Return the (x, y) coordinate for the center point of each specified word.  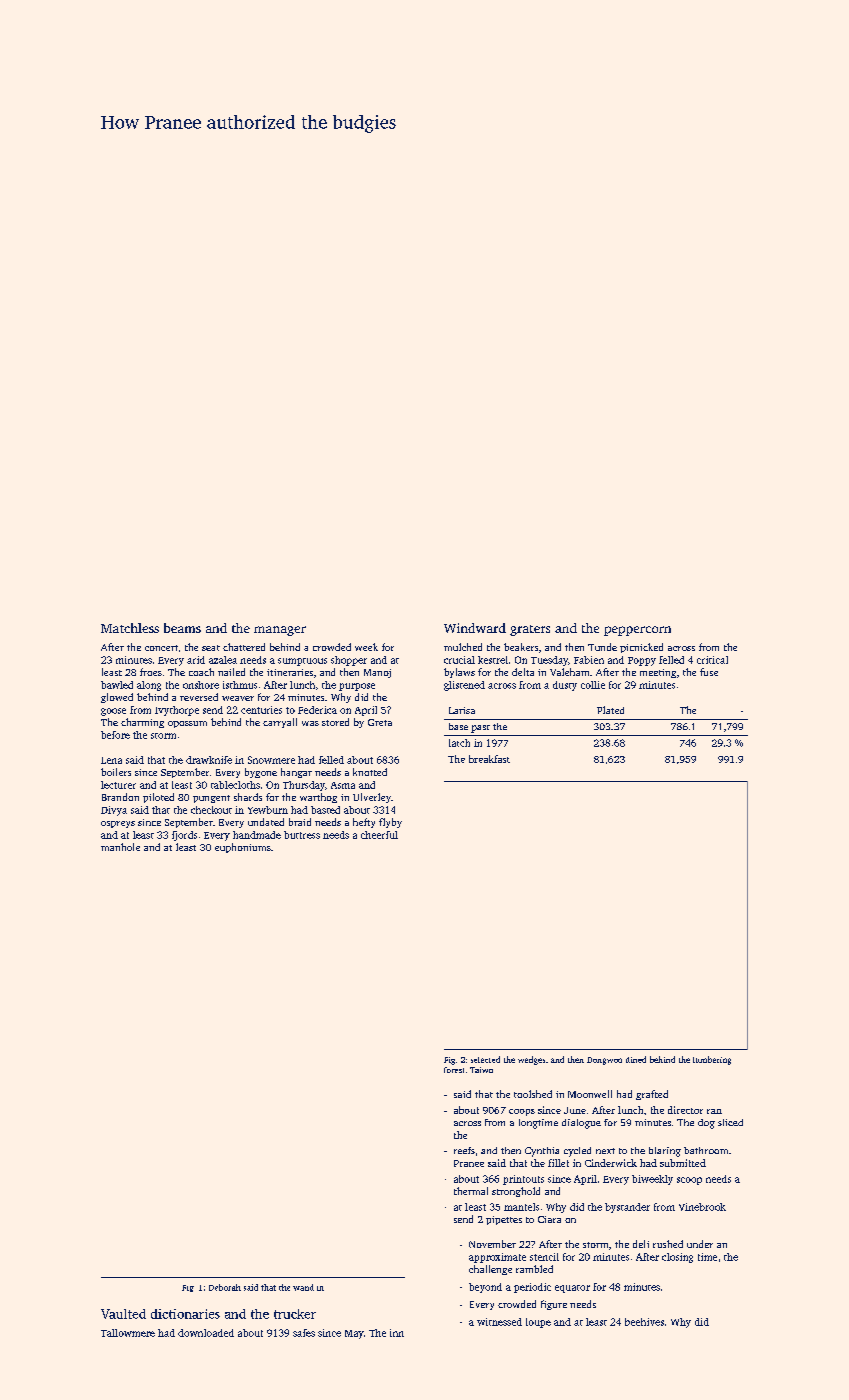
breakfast (489, 759)
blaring (665, 1152)
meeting (658, 673)
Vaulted (123, 1314)
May (354, 1334)
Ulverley (372, 798)
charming (142, 723)
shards (248, 797)
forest (454, 1070)
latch (459, 743)
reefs (464, 1150)
